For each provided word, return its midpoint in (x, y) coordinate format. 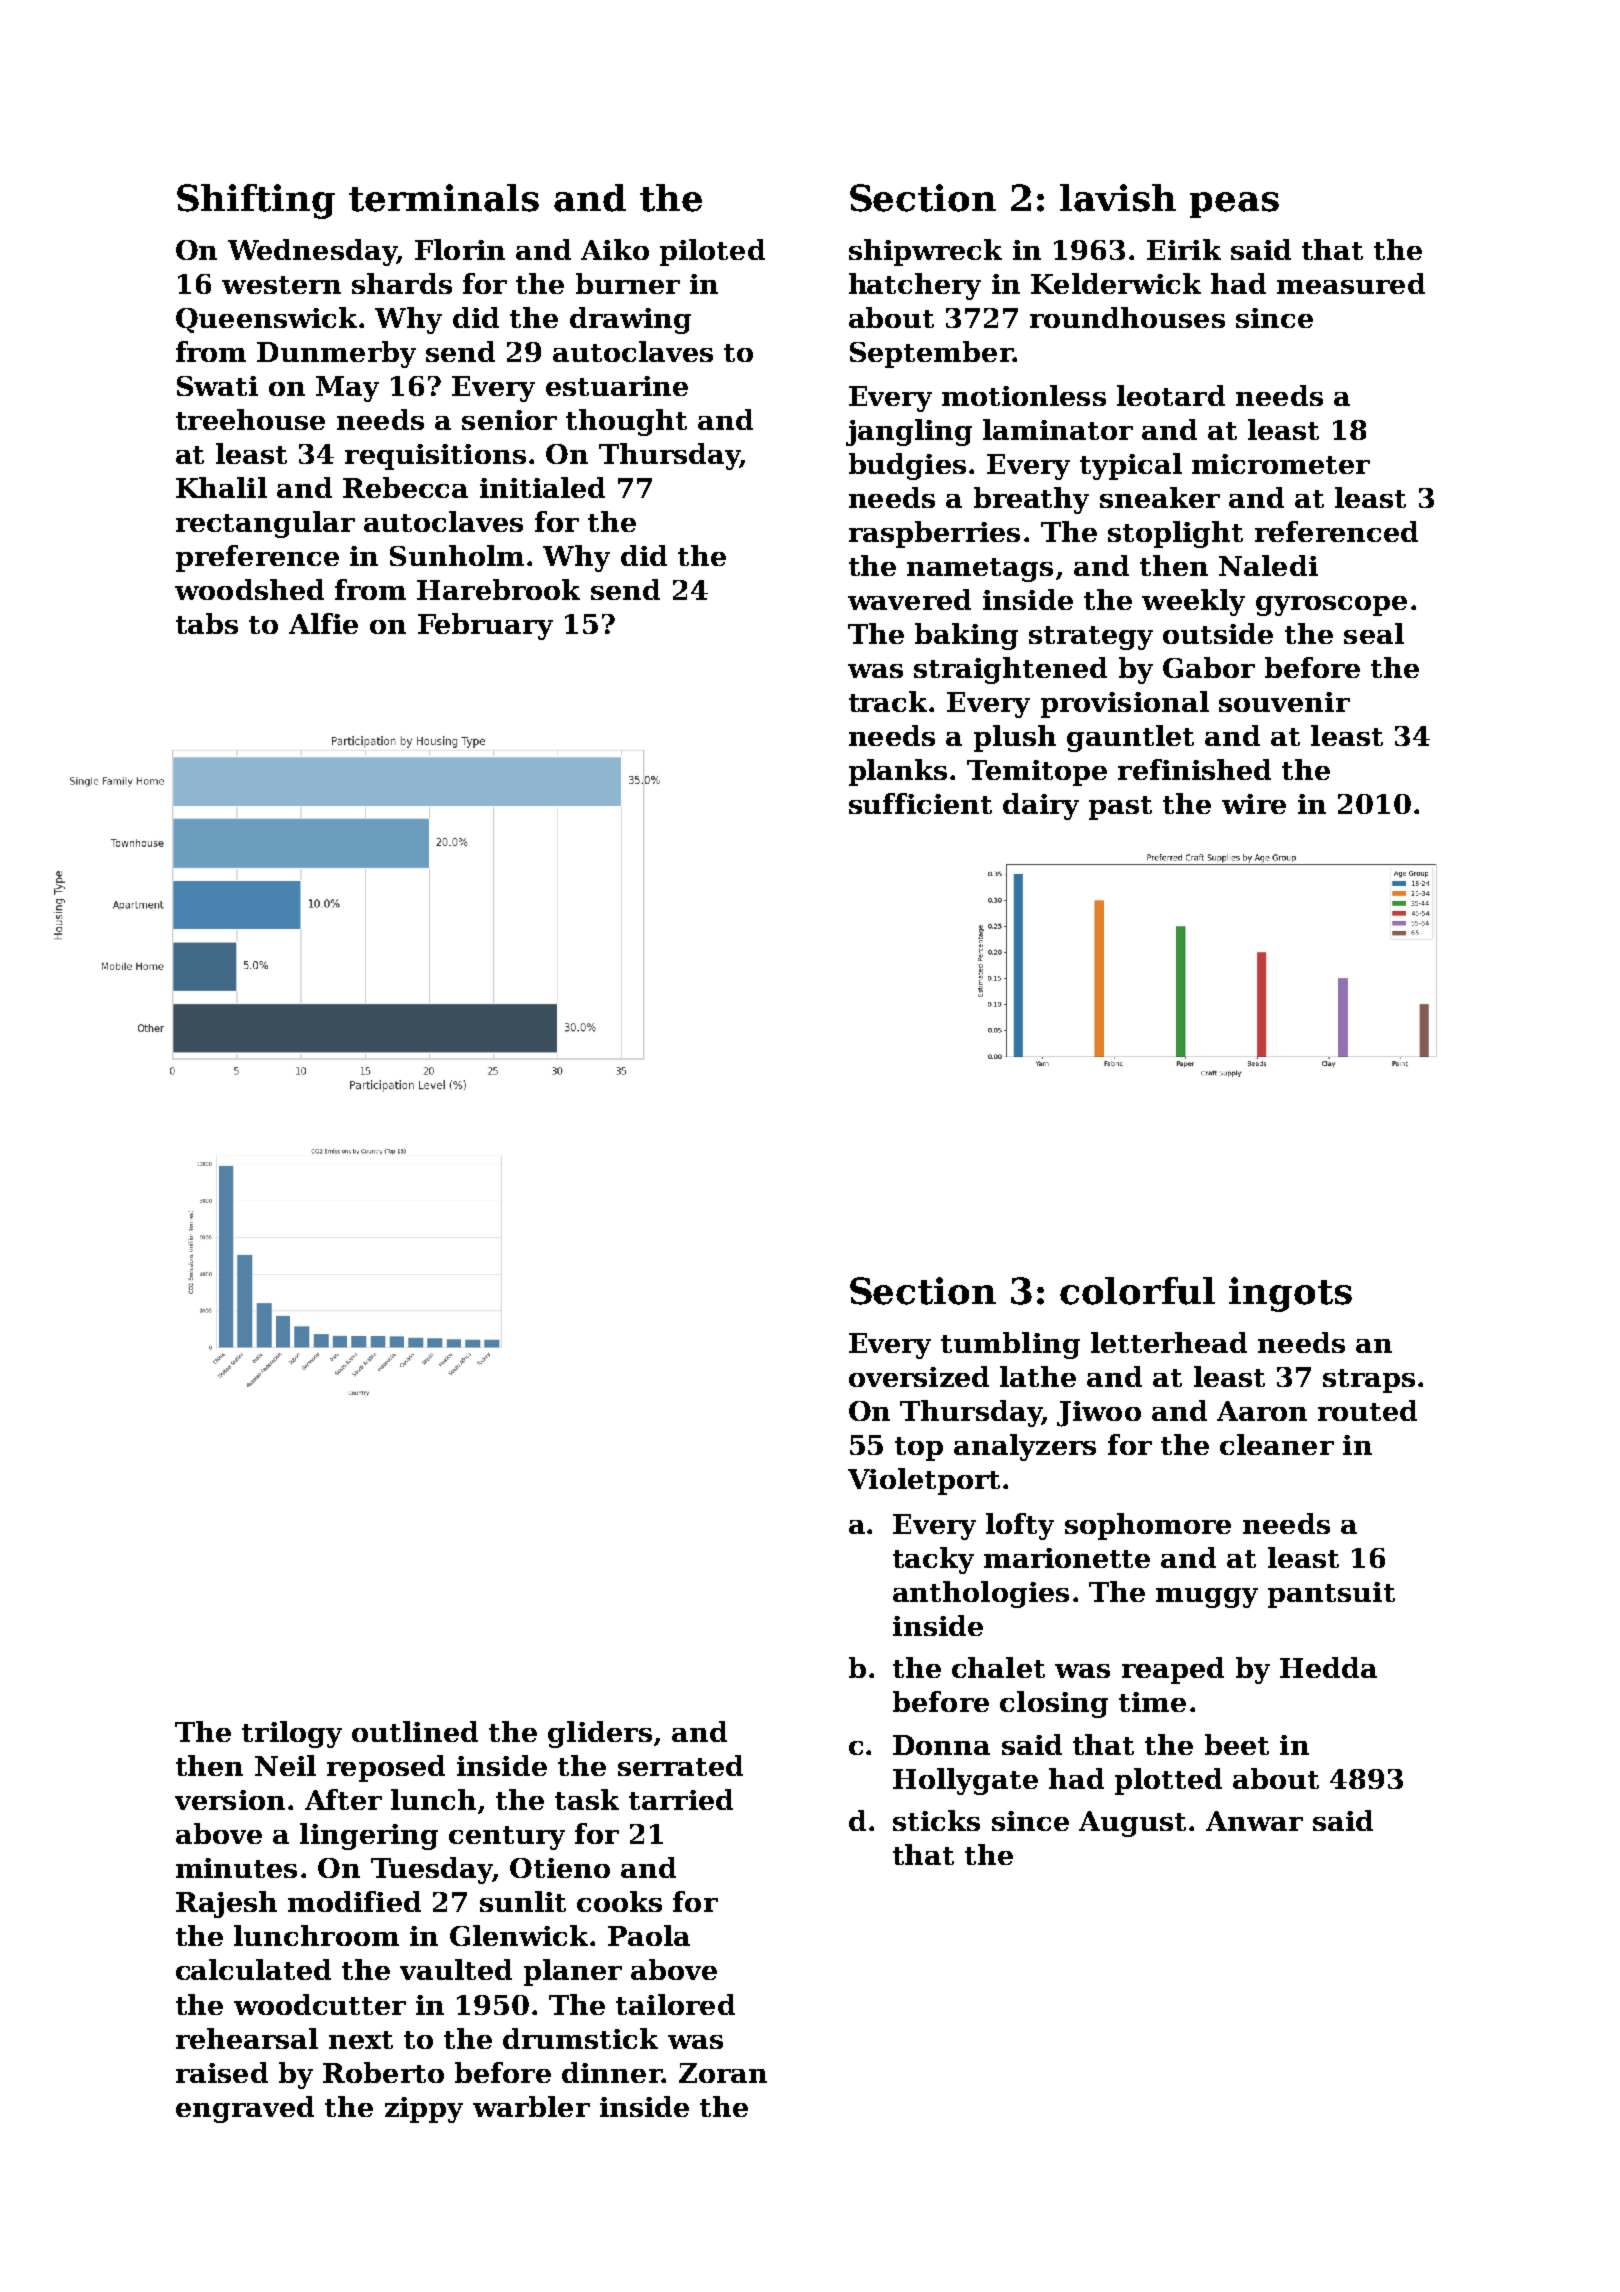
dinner (612, 2072)
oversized (919, 1376)
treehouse (250, 419)
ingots (1290, 1294)
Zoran (723, 2073)
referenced (1336, 531)
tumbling (1010, 1345)
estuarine (617, 386)
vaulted (456, 1969)
